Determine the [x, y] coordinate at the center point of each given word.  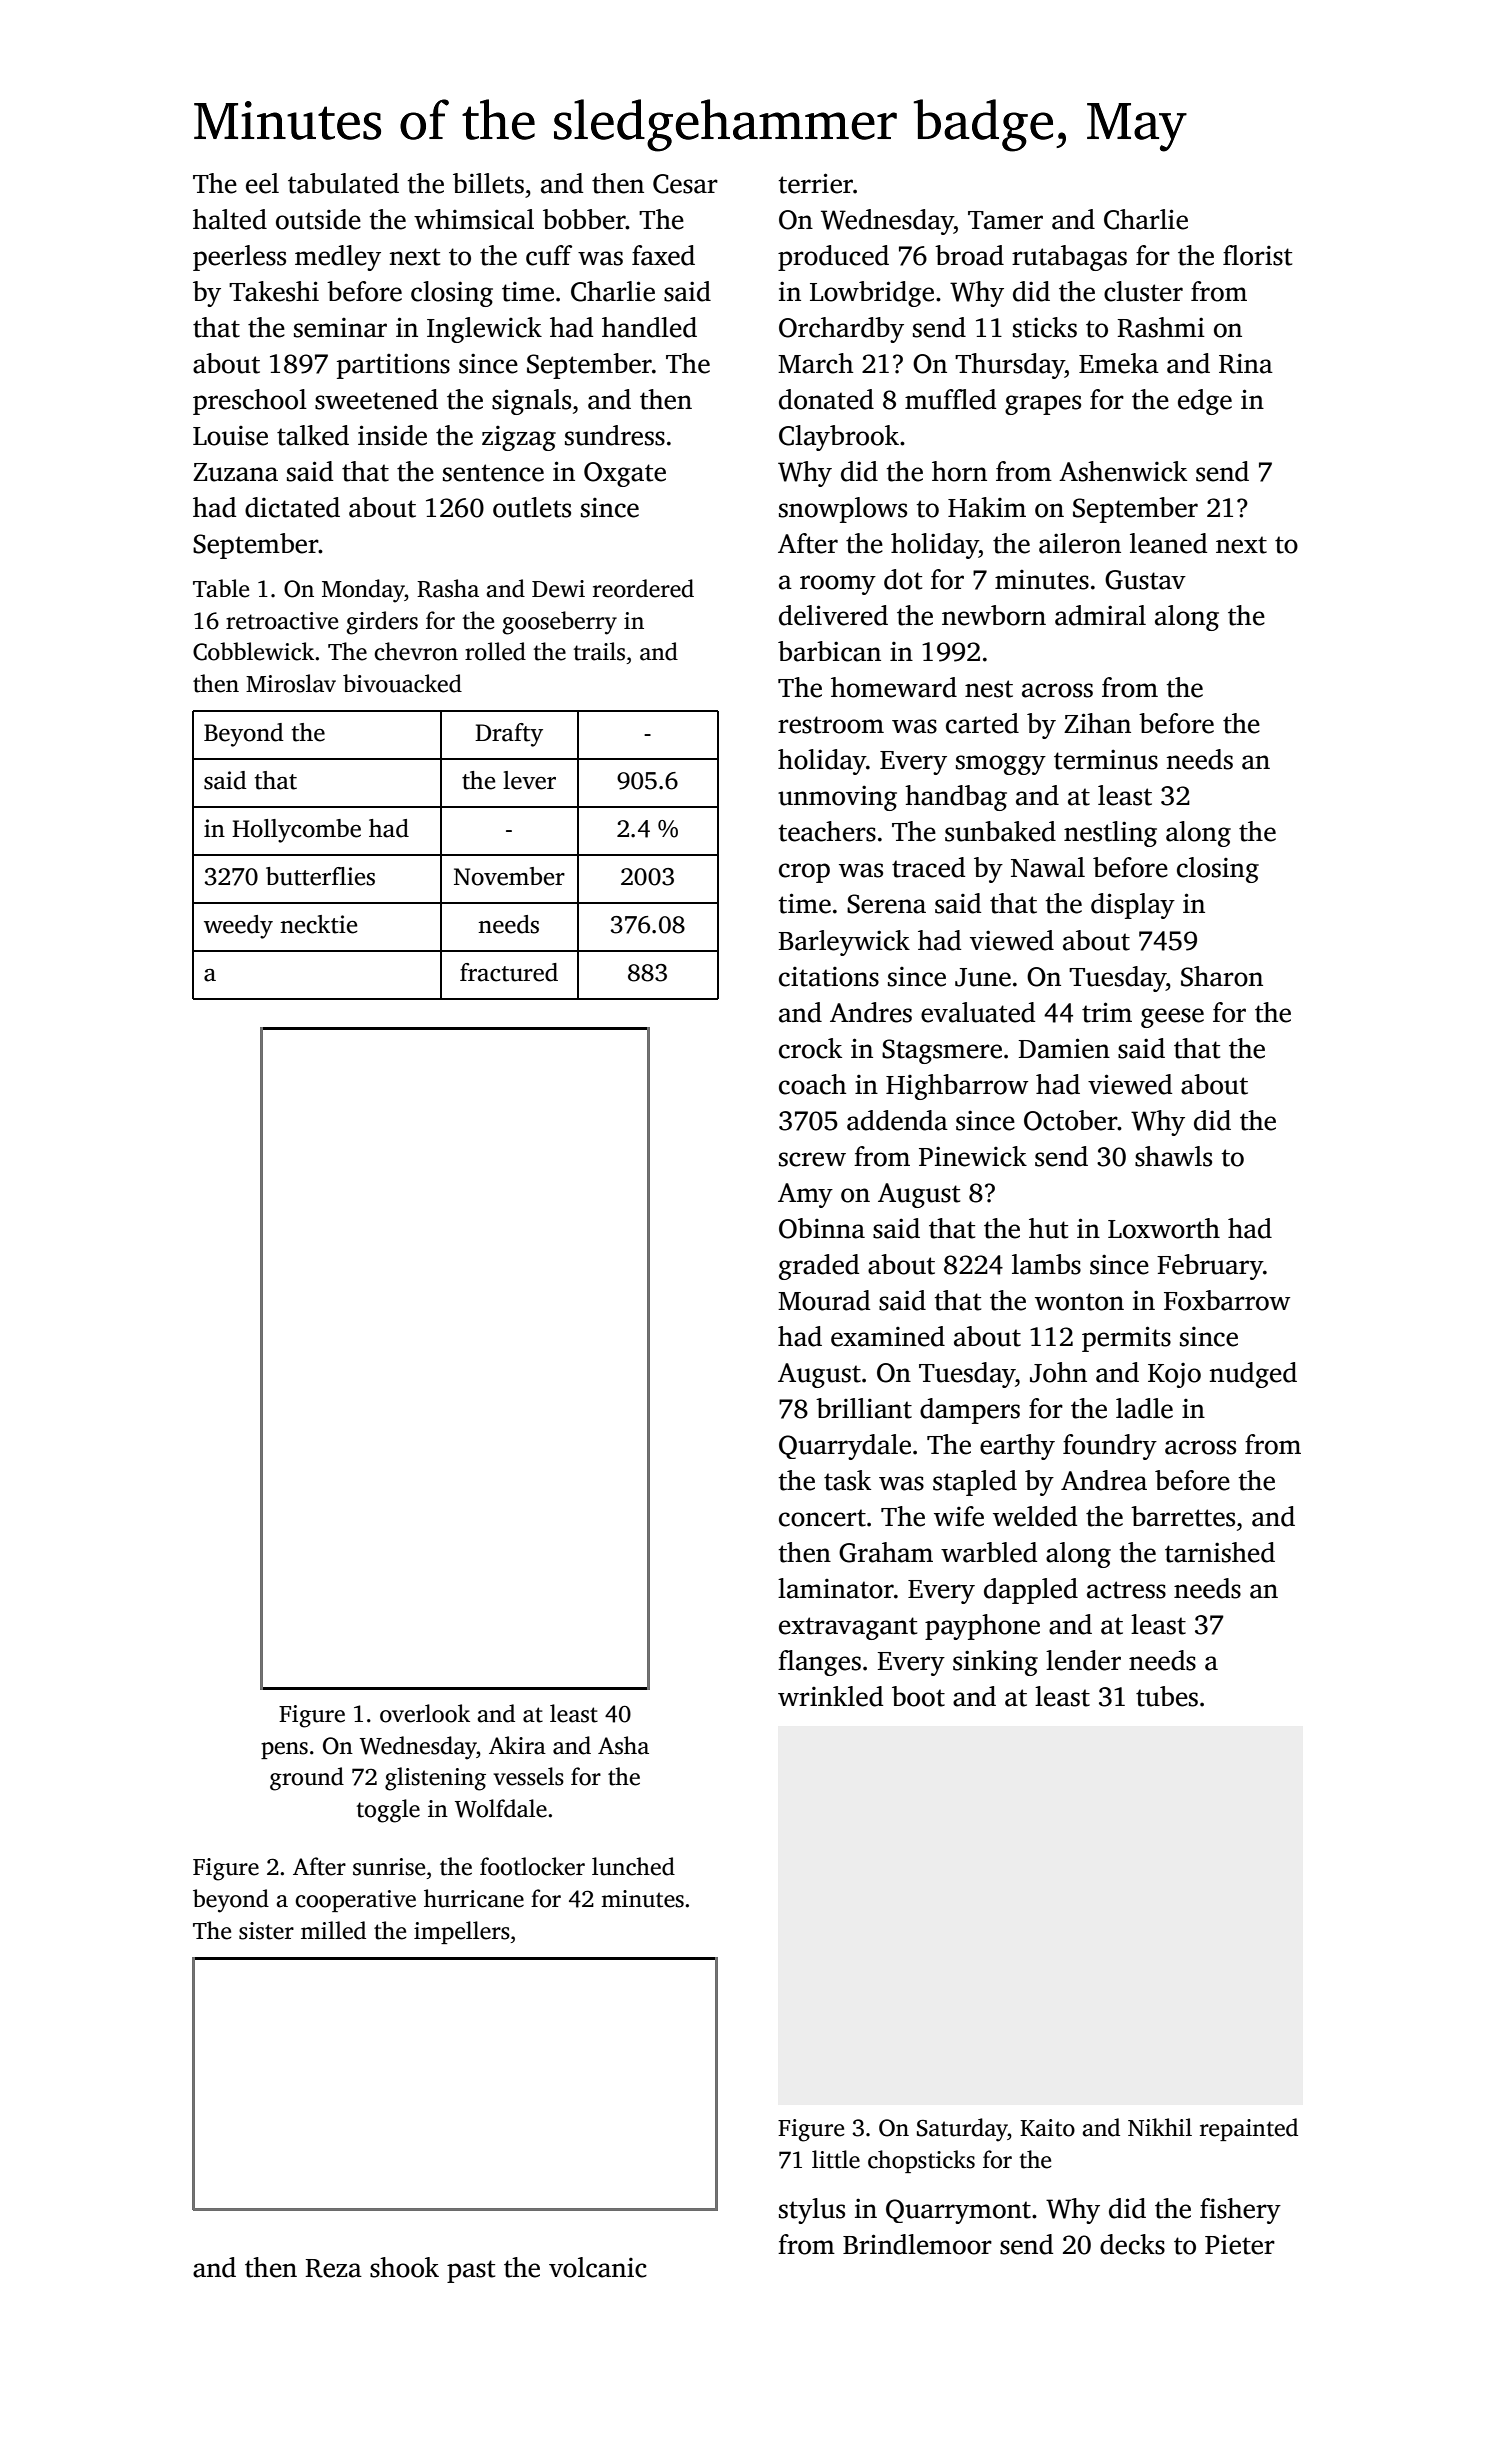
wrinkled [830, 1696]
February [1210, 1267]
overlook [425, 1713]
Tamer [1005, 220]
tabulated [343, 183]
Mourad [824, 1300]
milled [333, 1930]
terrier [815, 183]
